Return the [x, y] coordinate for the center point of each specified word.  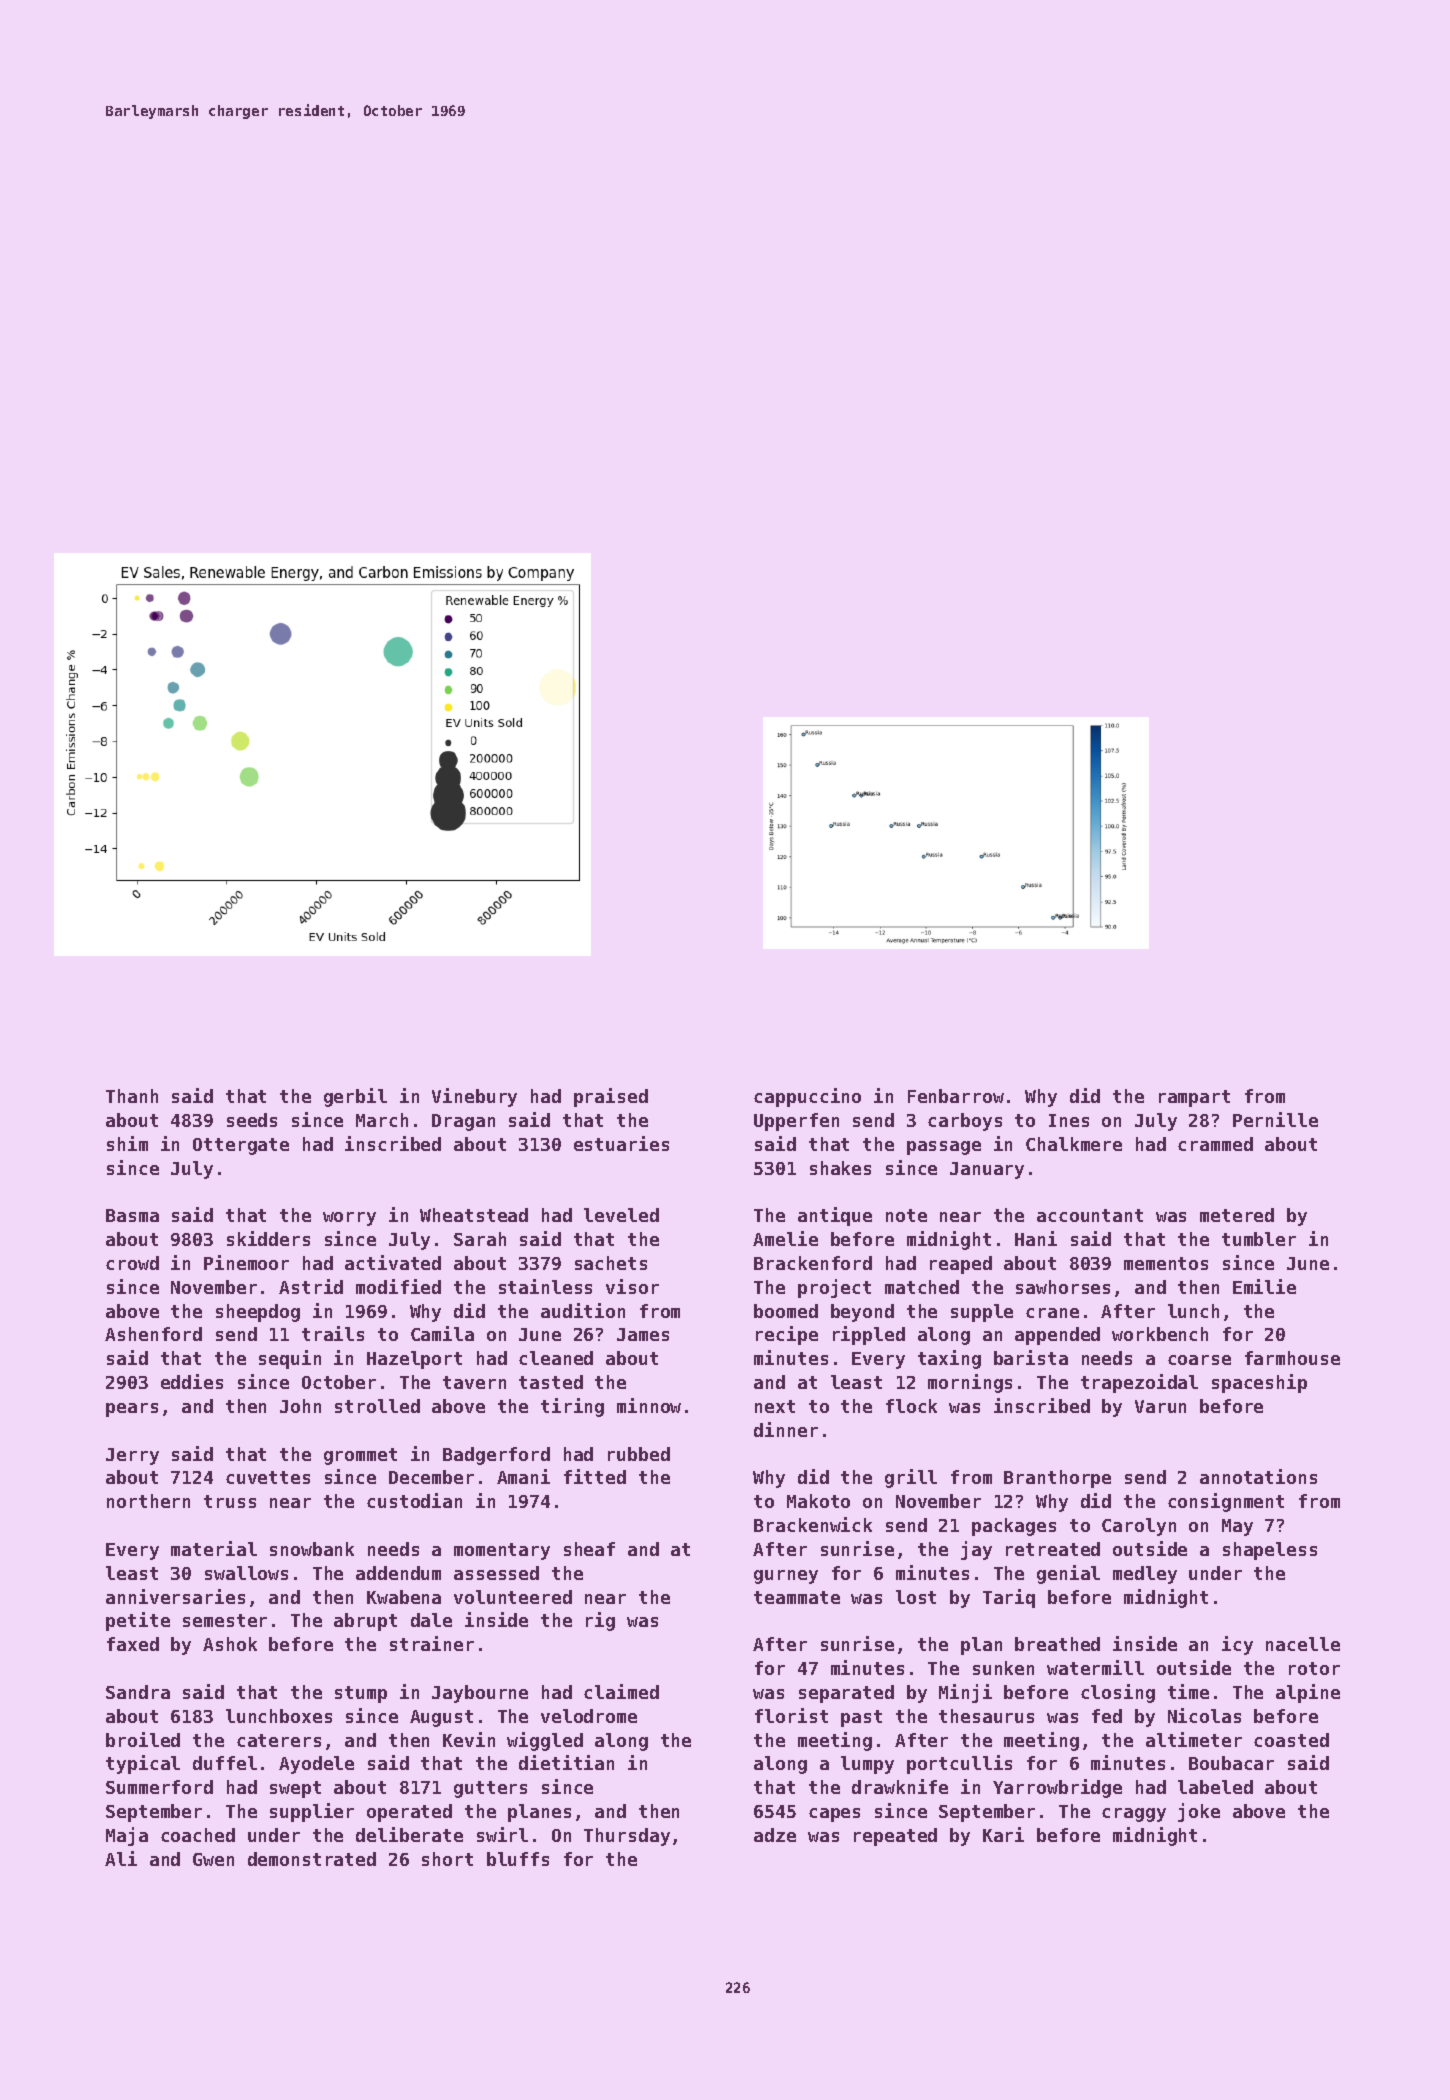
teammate [797, 1597]
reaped [961, 1265]
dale [431, 1620]
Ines [1069, 1120]
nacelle [1303, 1644]
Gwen [213, 1859]
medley [1145, 1575]
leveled [621, 1215]
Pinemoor [246, 1262]
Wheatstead [474, 1215]
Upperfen [796, 1122]
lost [916, 1597]
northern [148, 1501]
